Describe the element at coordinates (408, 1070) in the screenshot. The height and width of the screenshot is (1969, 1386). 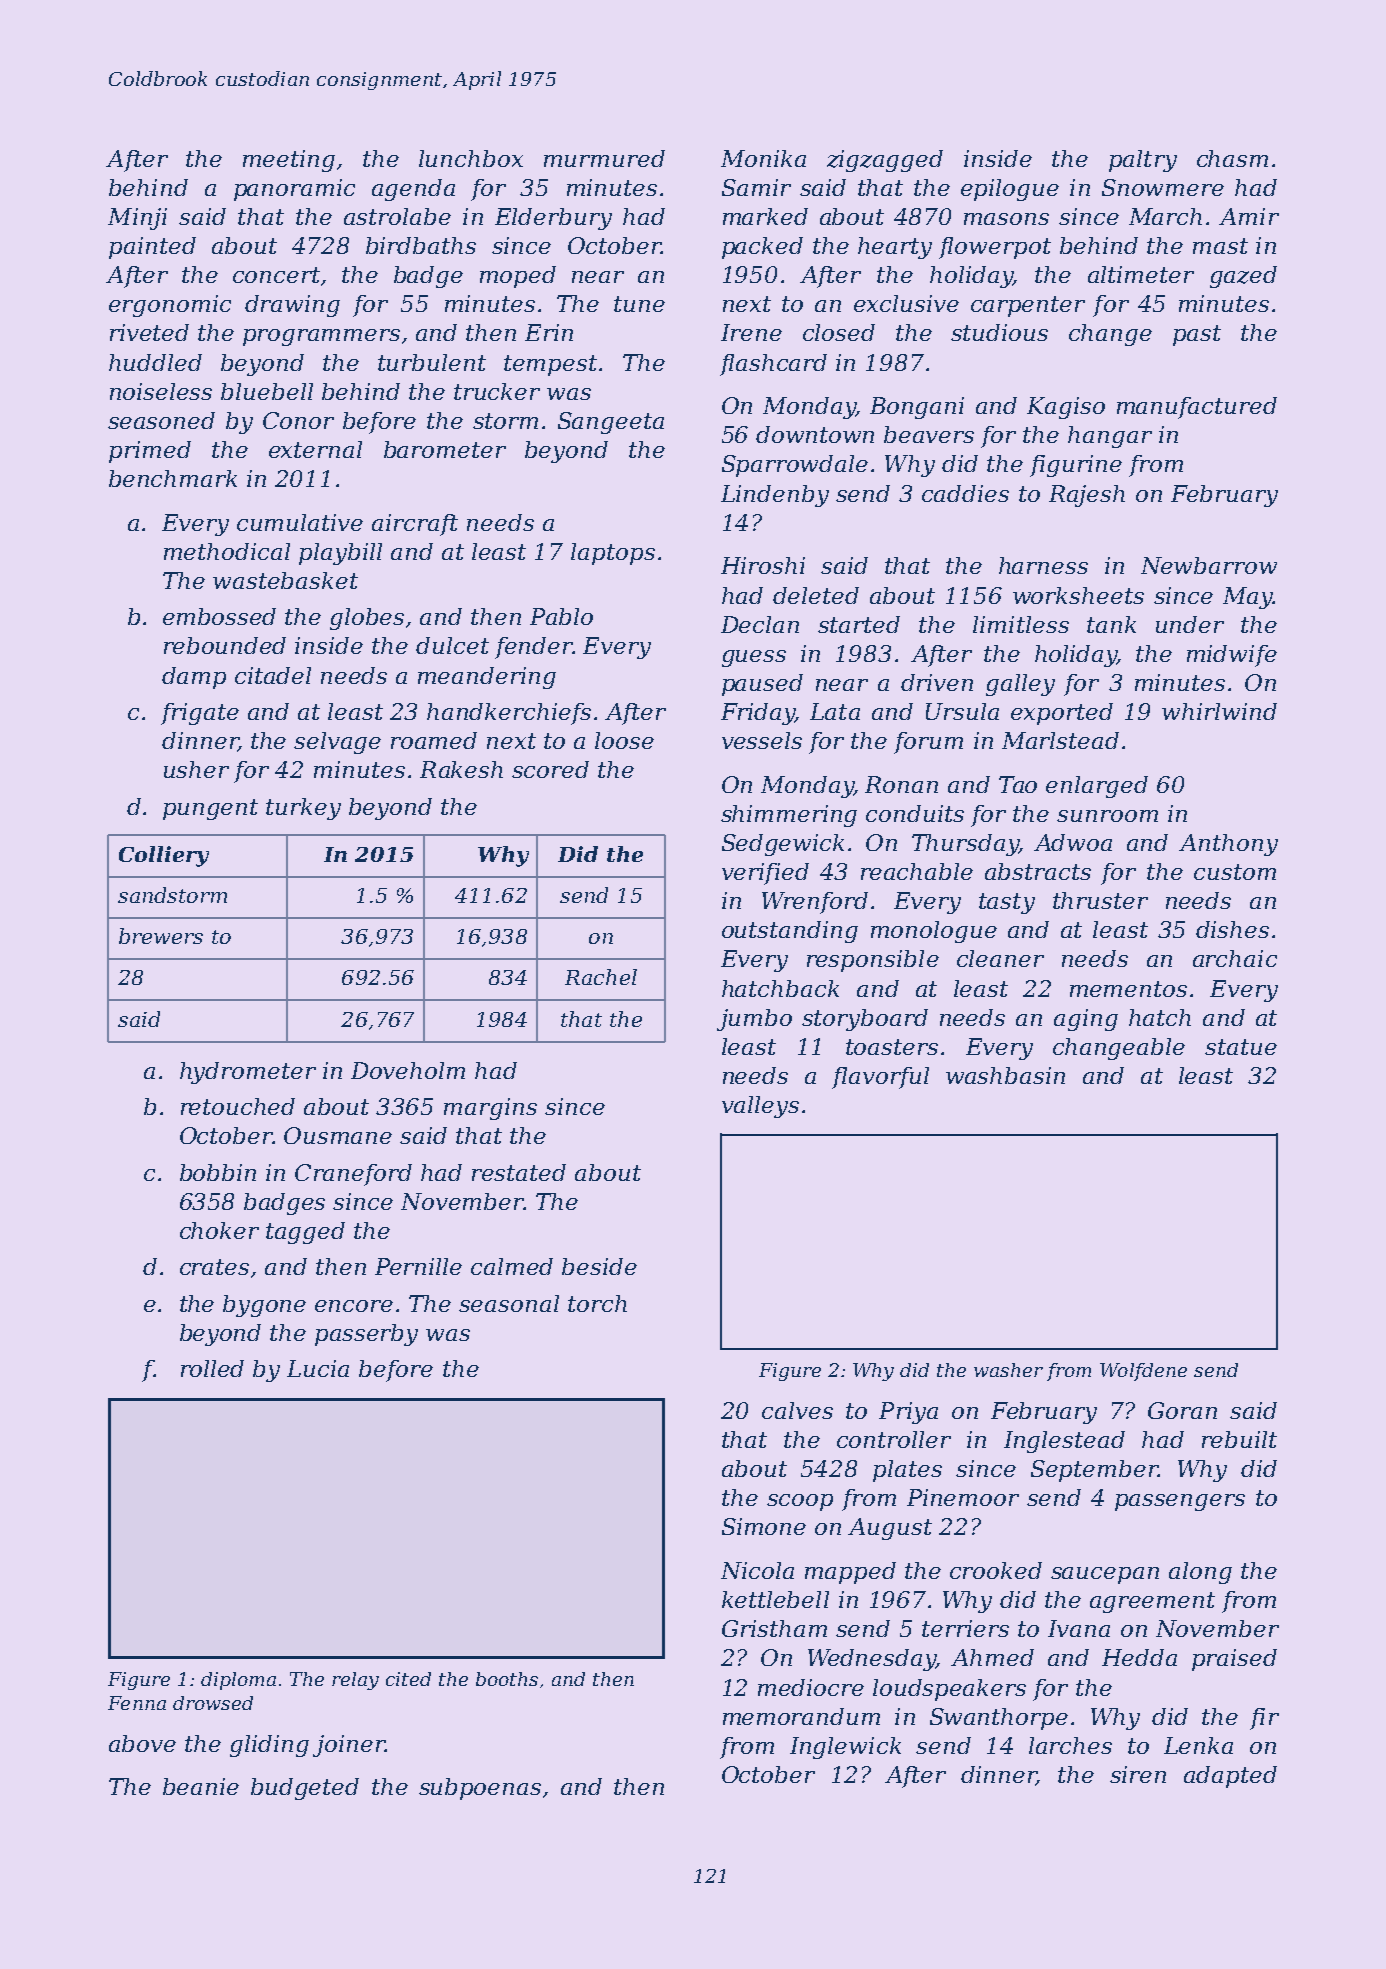
I see `Doveholm` at that location.
